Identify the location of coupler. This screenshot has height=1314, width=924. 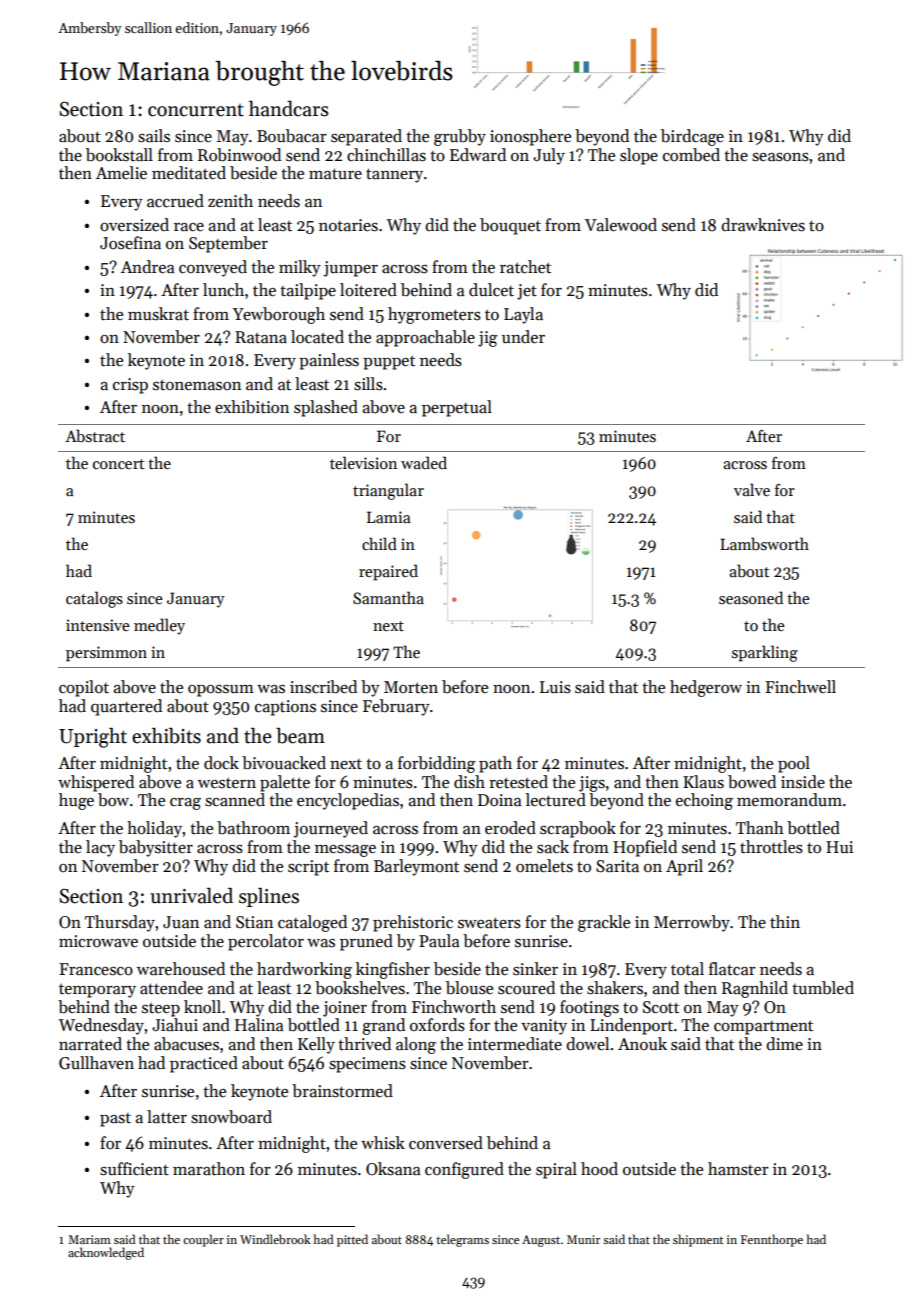
(203, 1240).
